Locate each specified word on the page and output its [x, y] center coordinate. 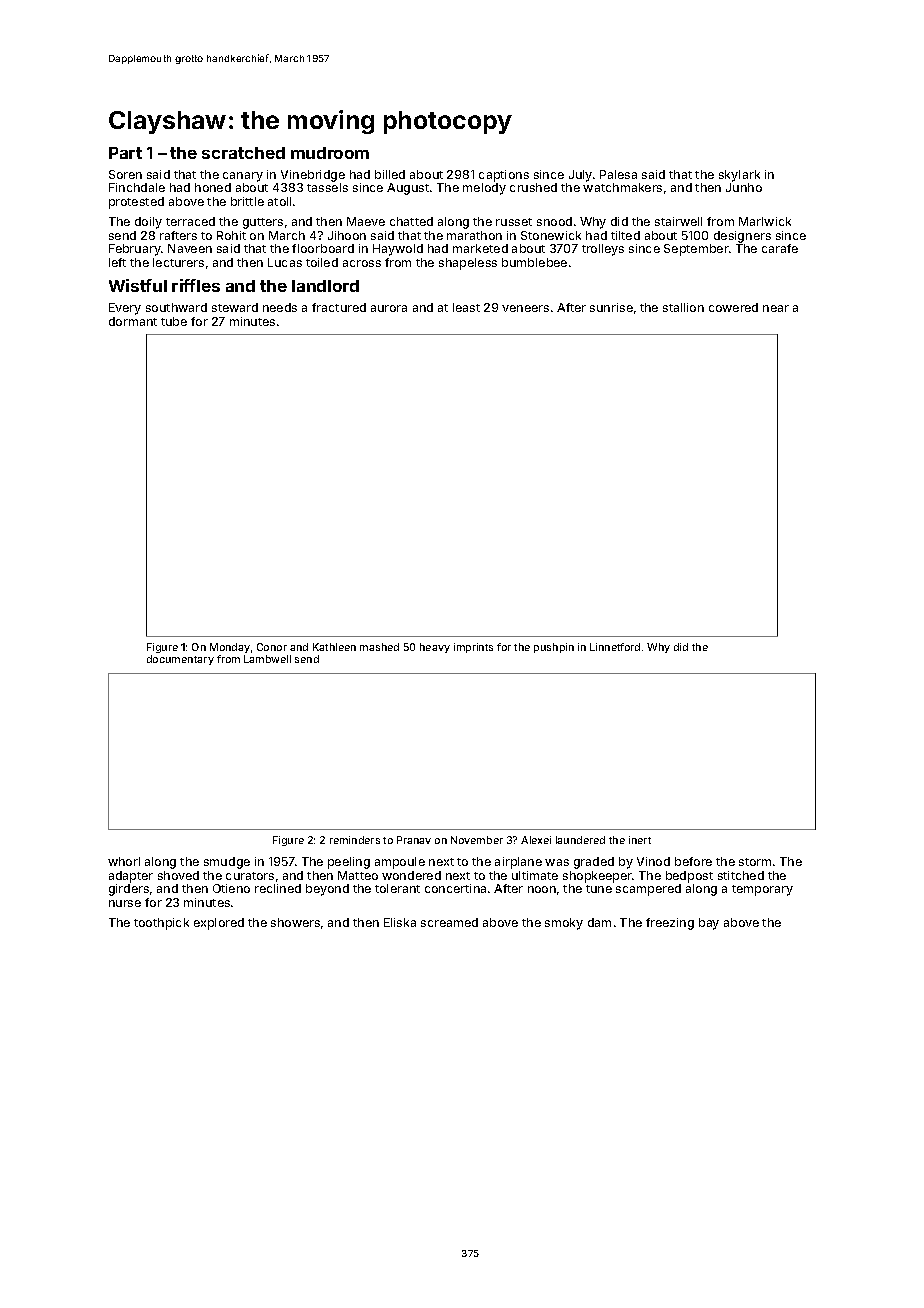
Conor [272, 647]
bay [709, 924]
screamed [449, 922]
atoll [279, 201]
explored [219, 924]
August [408, 189]
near [776, 308]
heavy [435, 648]
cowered [733, 307]
